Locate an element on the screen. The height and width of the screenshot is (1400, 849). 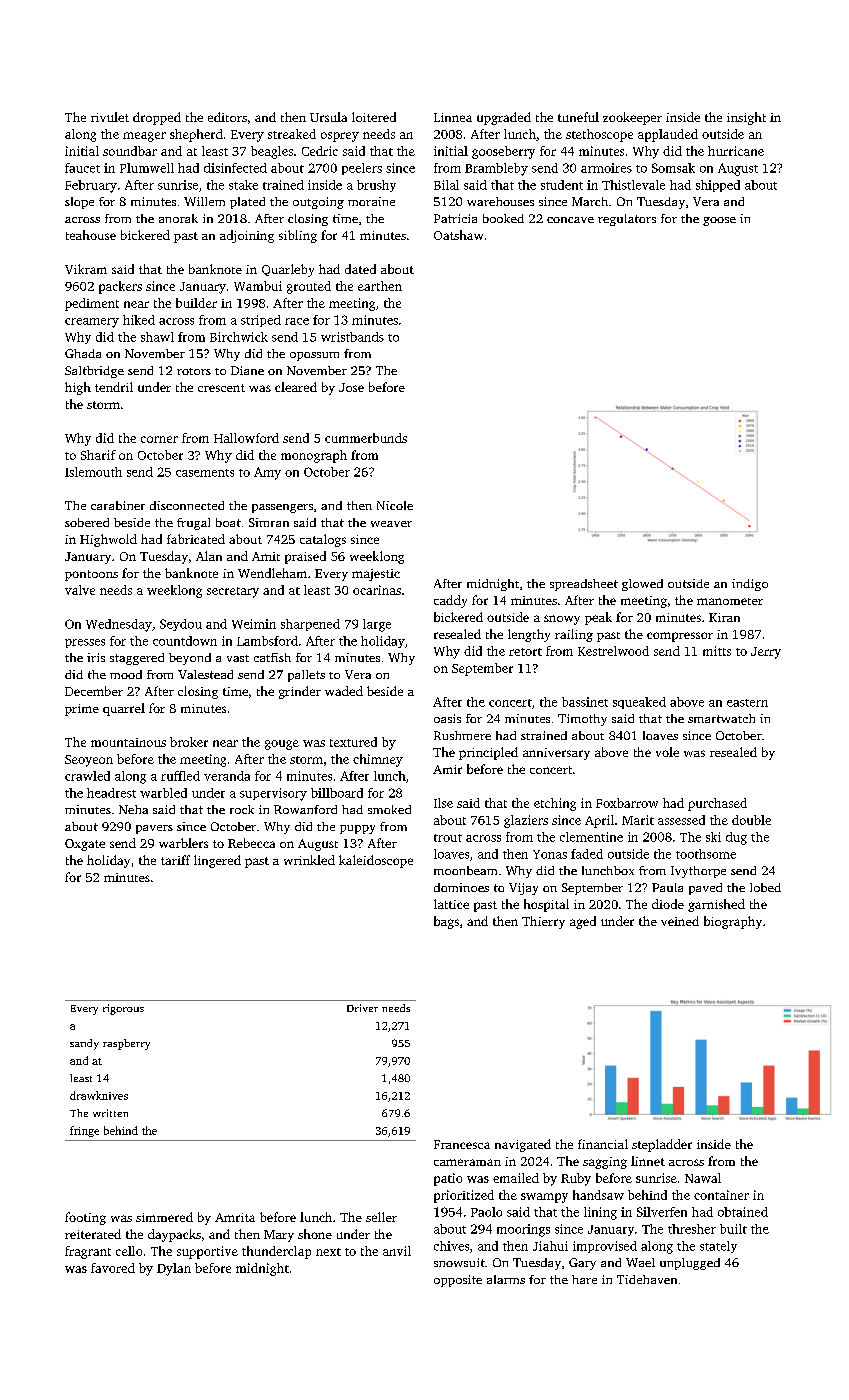
opposite is located at coordinates (458, 1281).
